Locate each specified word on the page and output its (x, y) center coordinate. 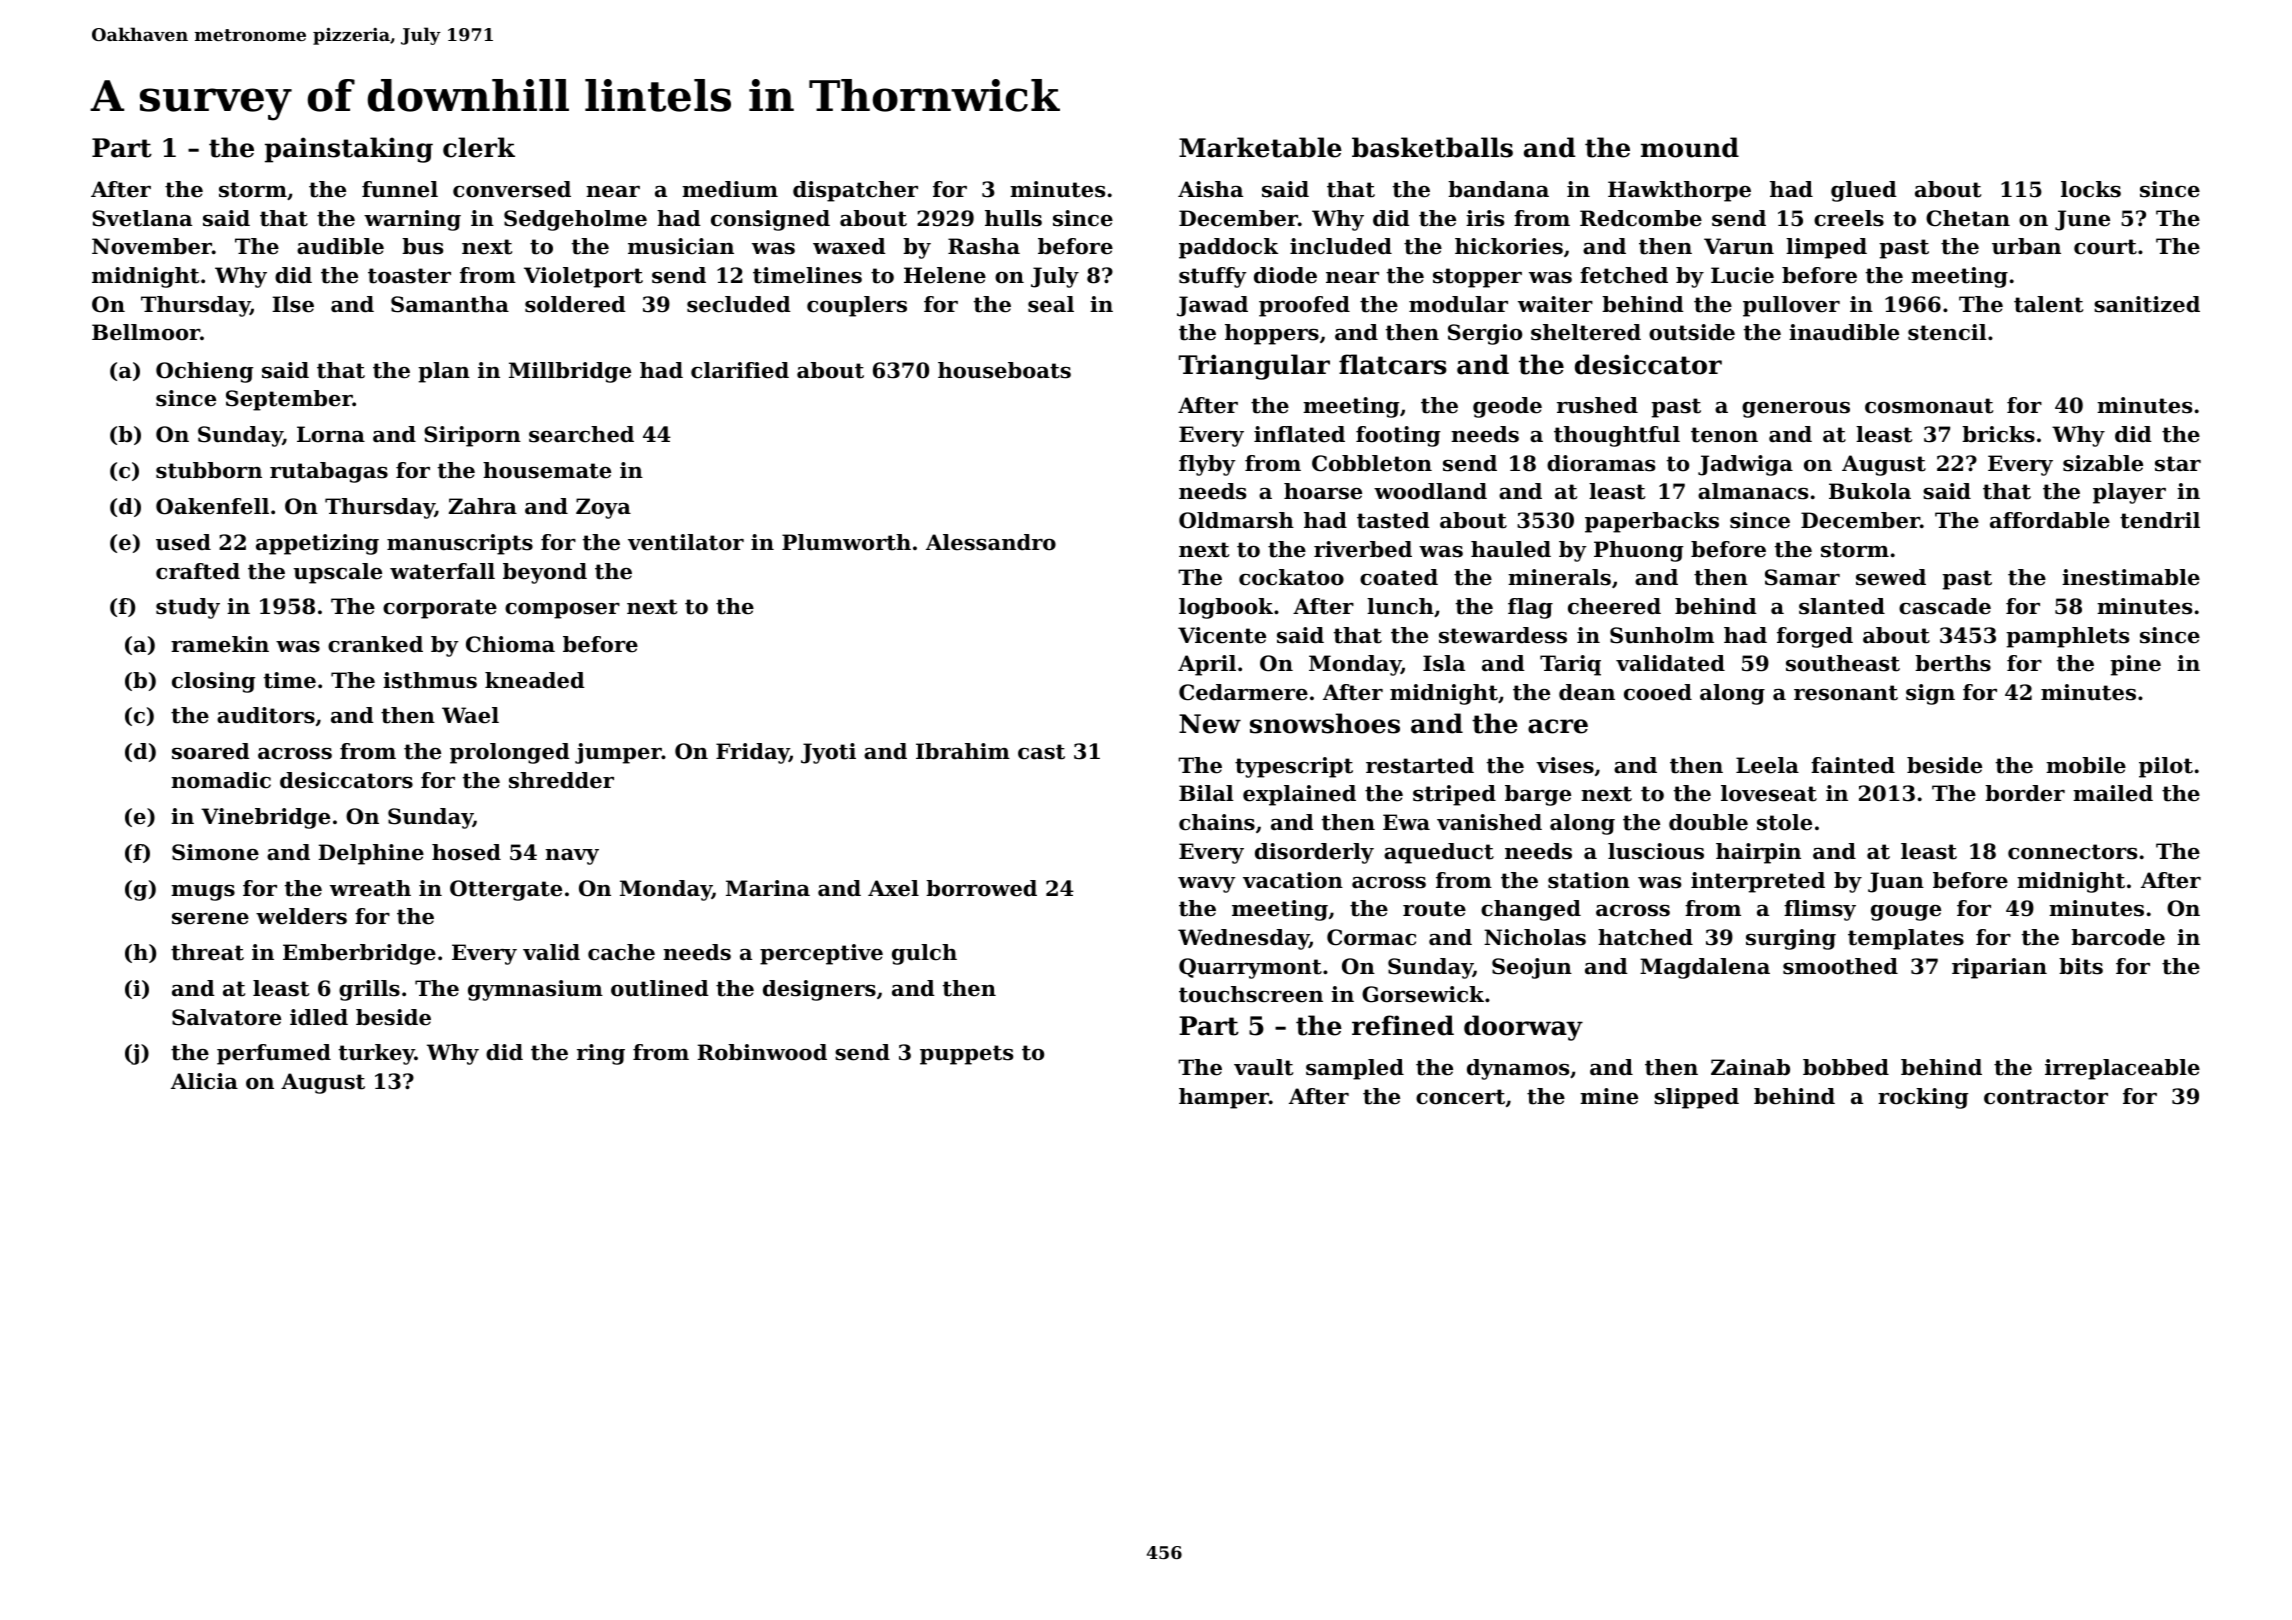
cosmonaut (1929, 406)
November (152, 246)
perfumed (274, 1054)
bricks (1998, 434)
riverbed (1363, 549)
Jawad (1212, 306)
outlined (660, 988)
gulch (924, 954)
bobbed (1846, 1067)
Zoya (603, 508)
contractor (2046, 1097)
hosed (466, 852)
